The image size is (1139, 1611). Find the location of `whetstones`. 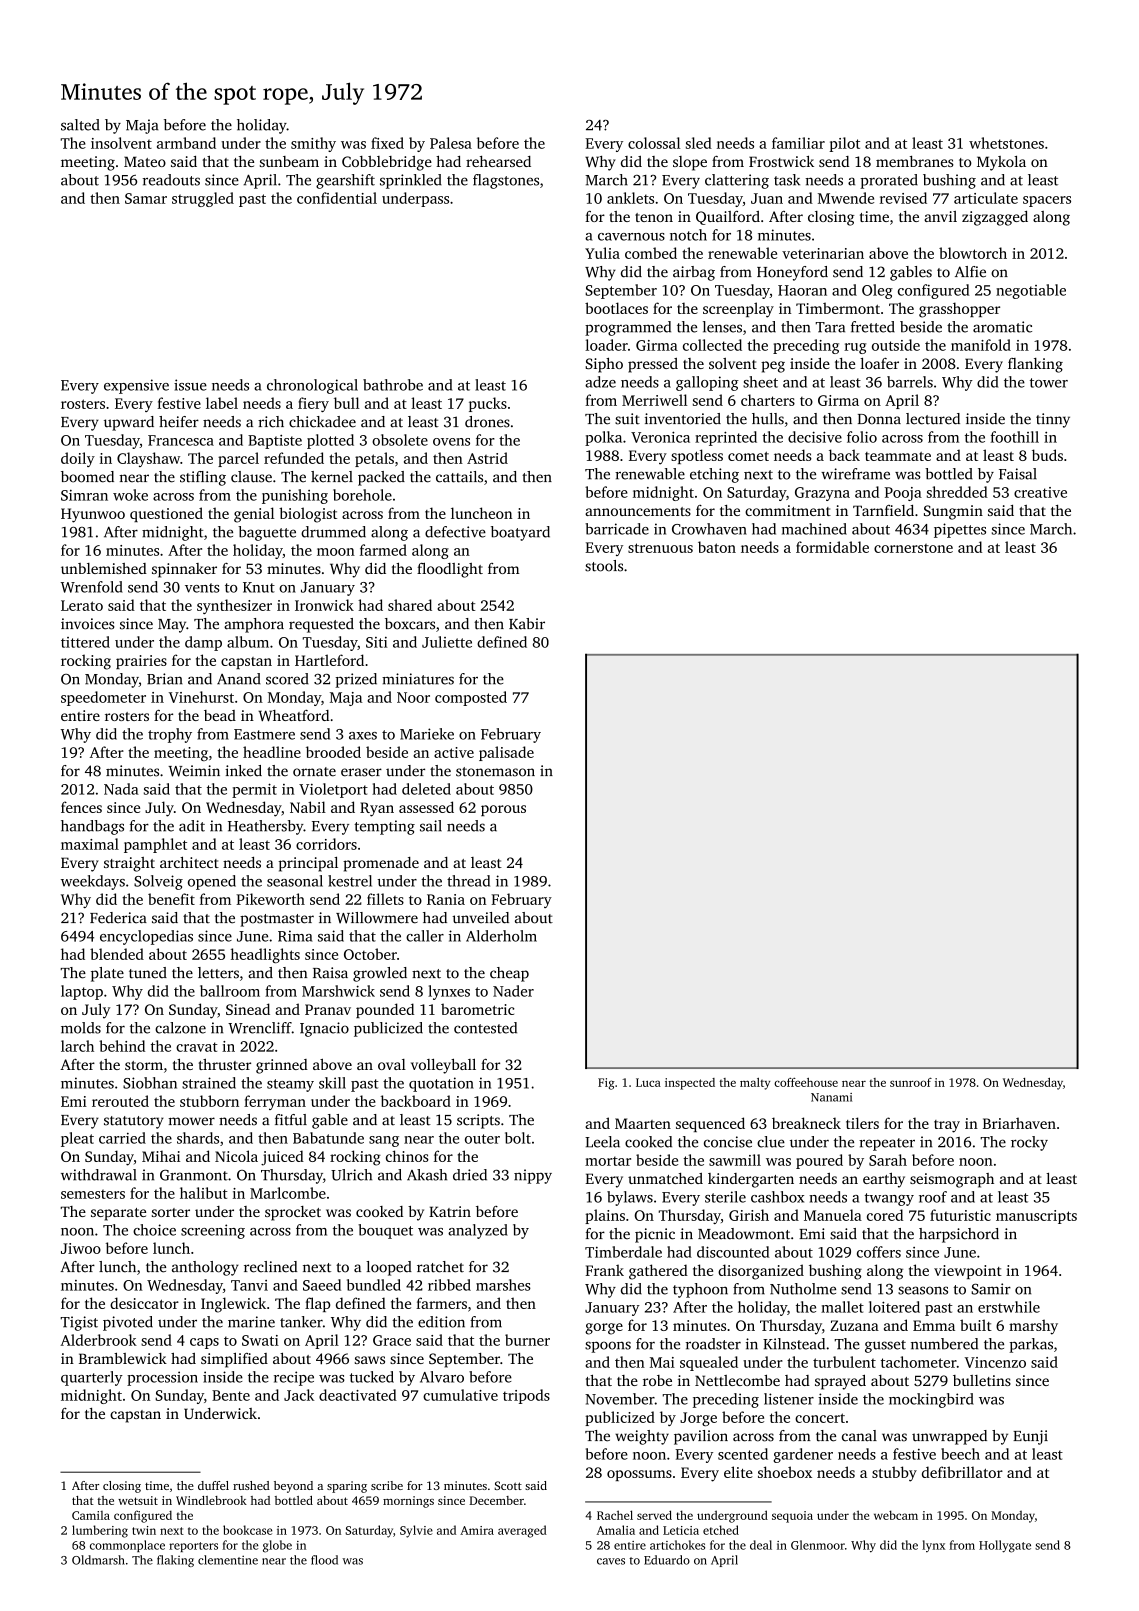

whetstones is located at coordinates (1006, 143).
